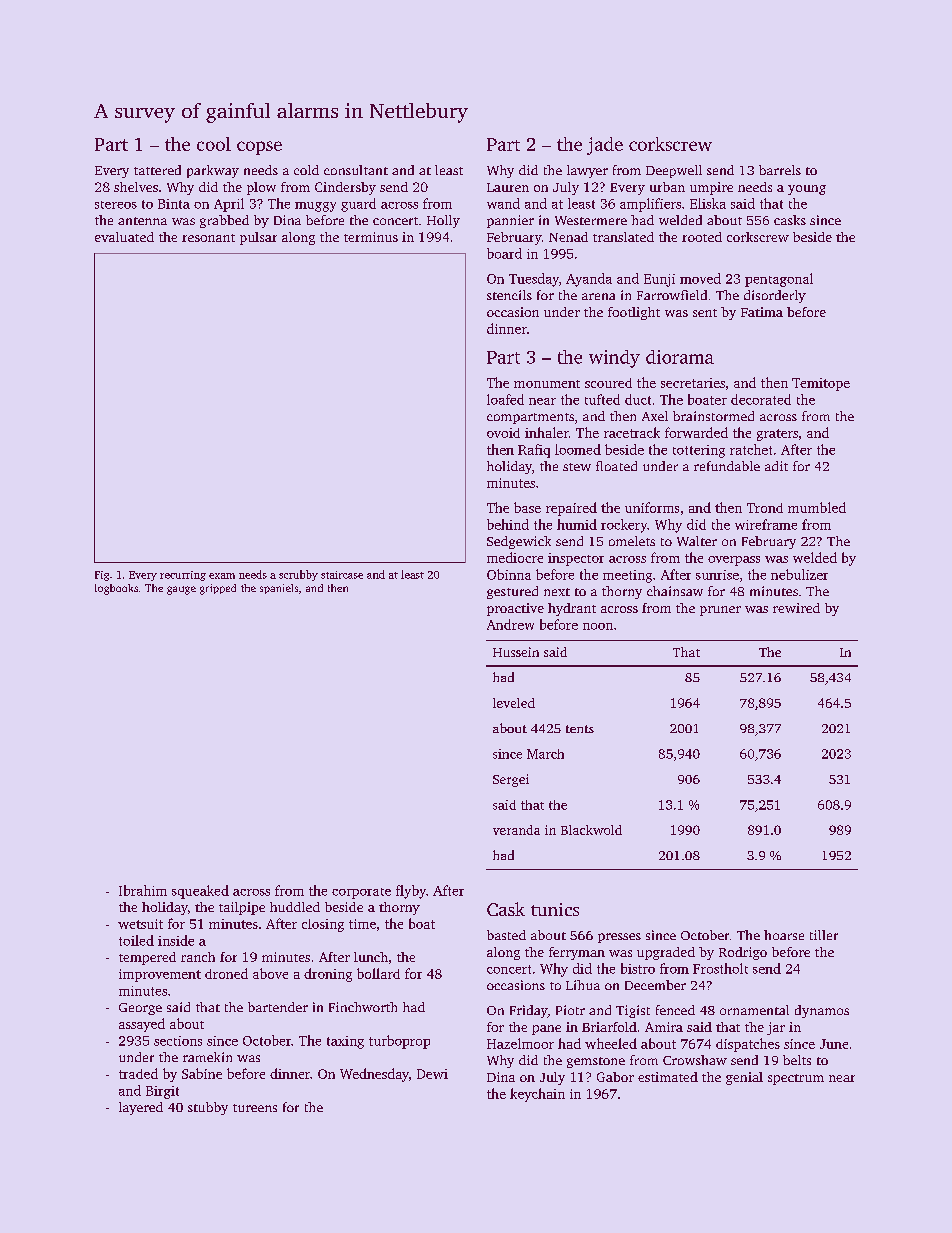 The height and width of the image is (1233, 952). I want to click on tureens, so click(255, 1108).
